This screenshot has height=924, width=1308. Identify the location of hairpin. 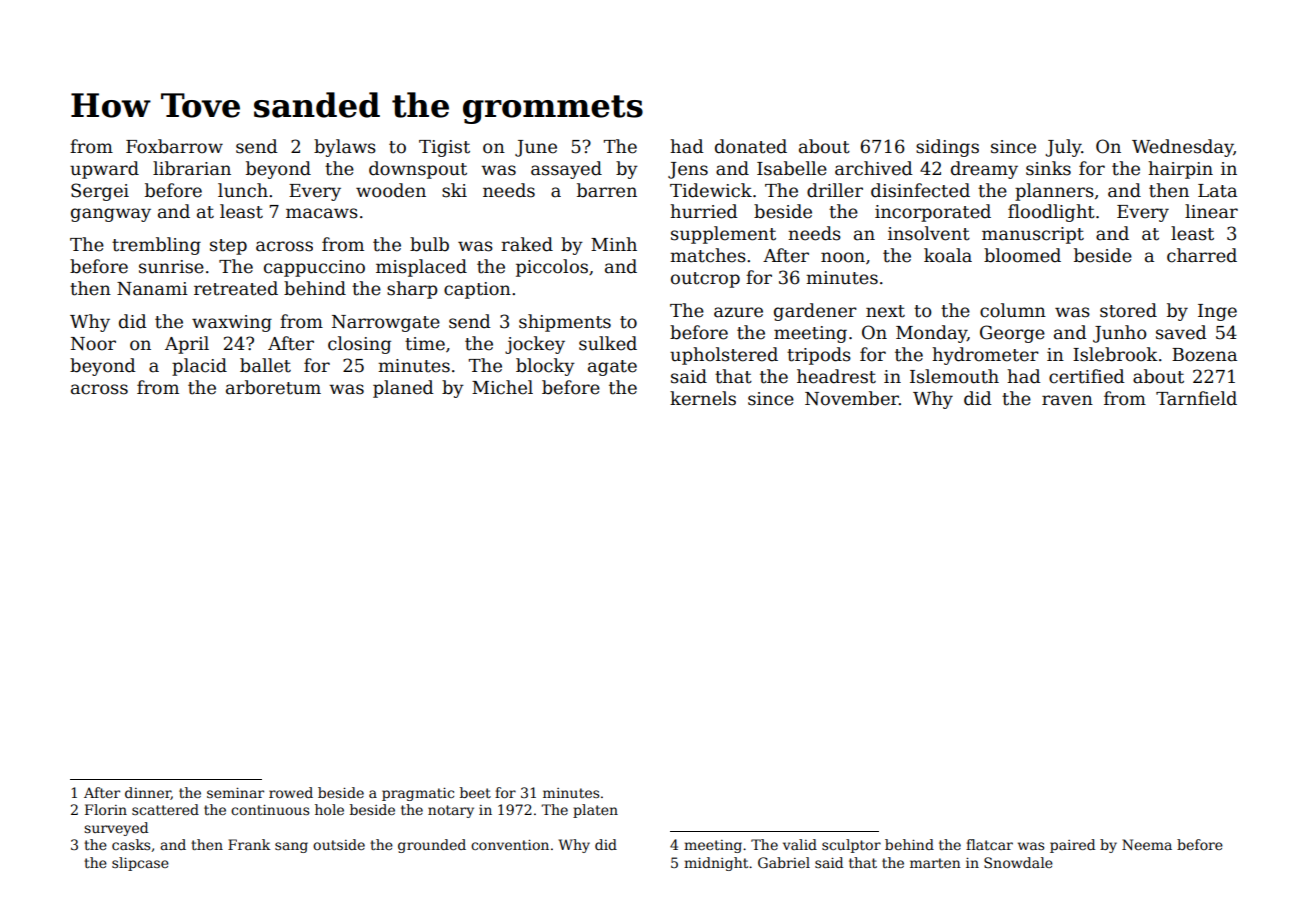
(1180, 170).
